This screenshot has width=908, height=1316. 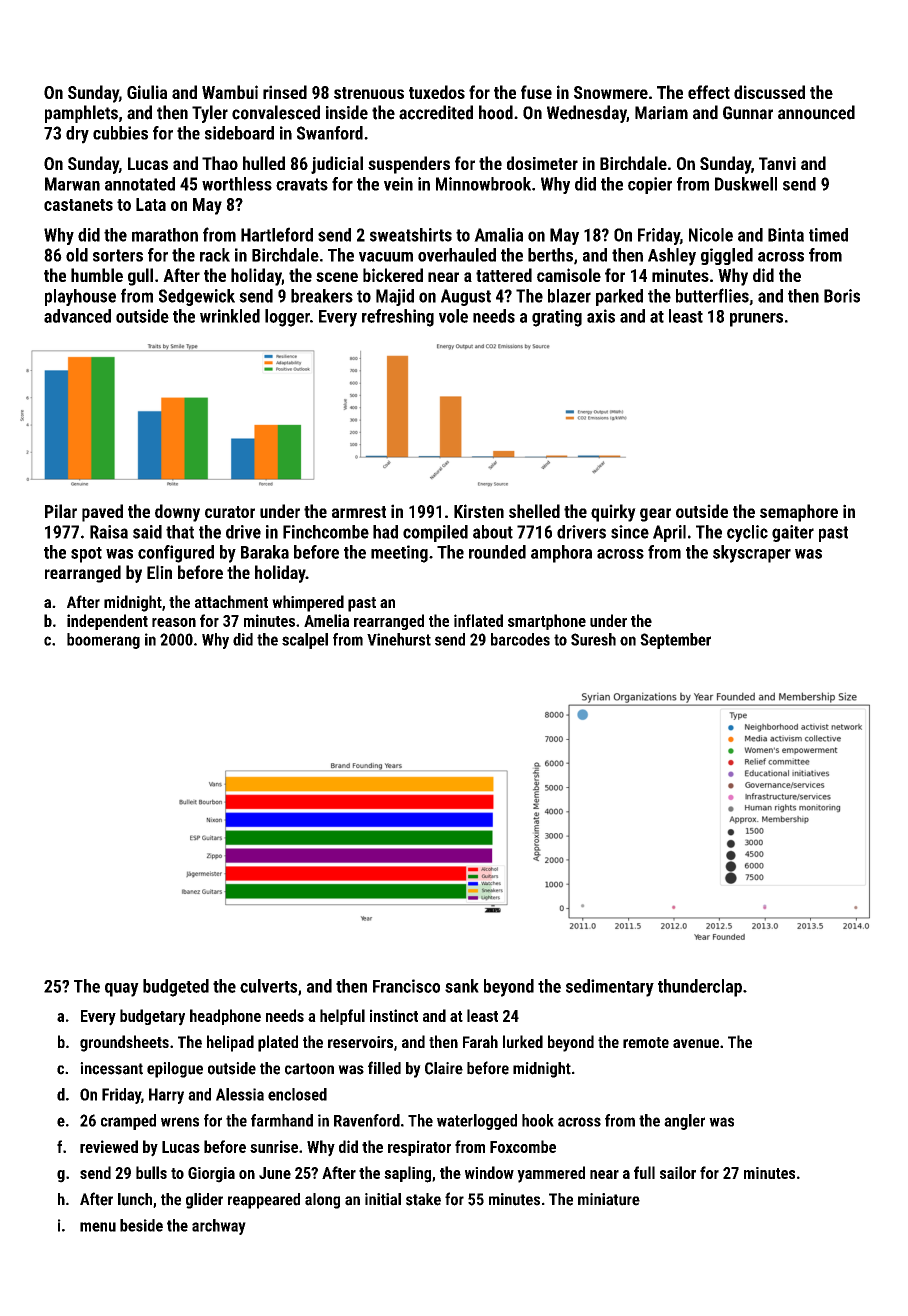 I want to click on archway, so click(x=219, y=1227).
